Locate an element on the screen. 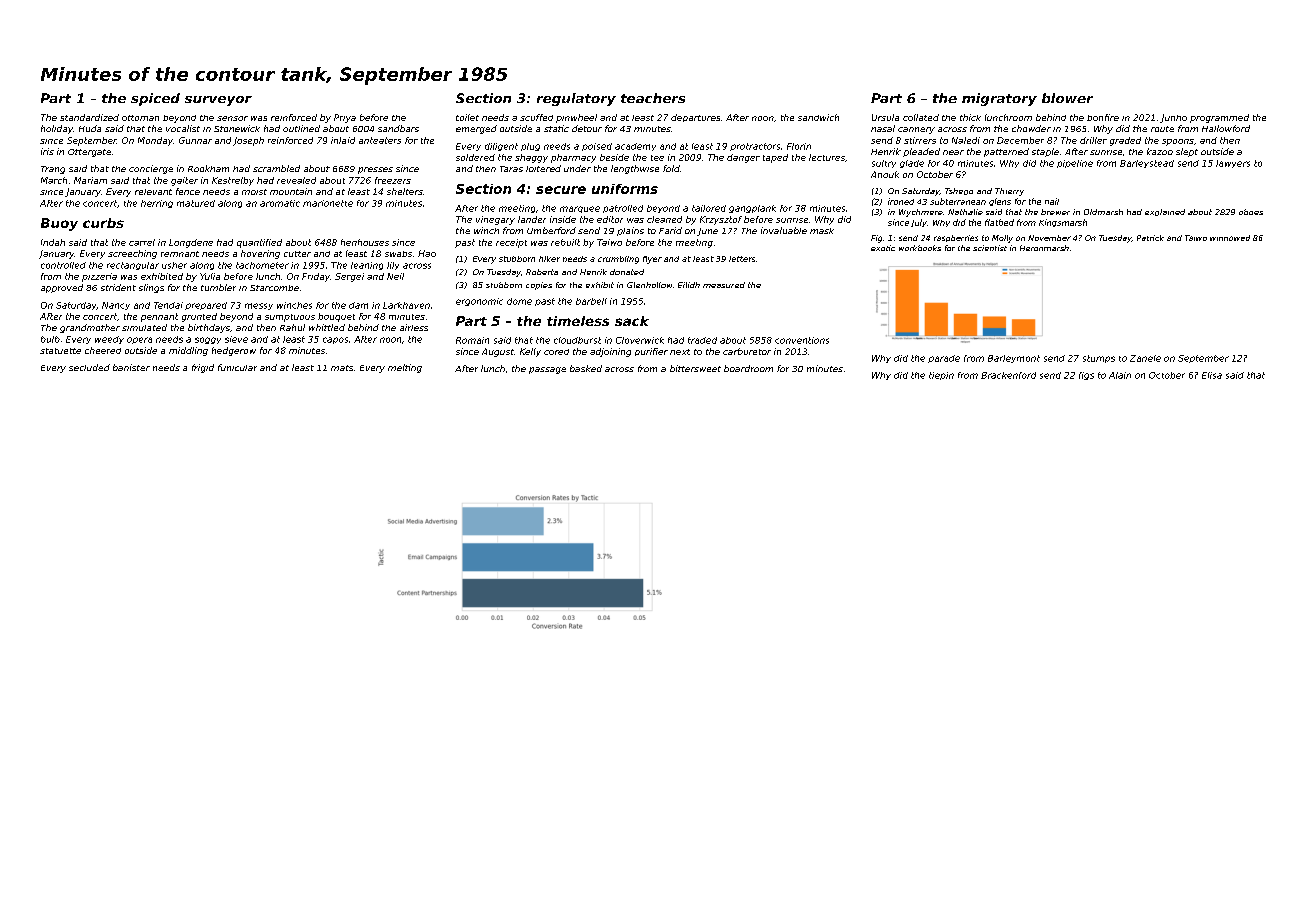 The width and height of the screenshot is (1308, 924). mats is located at coordinates (342, 368).
